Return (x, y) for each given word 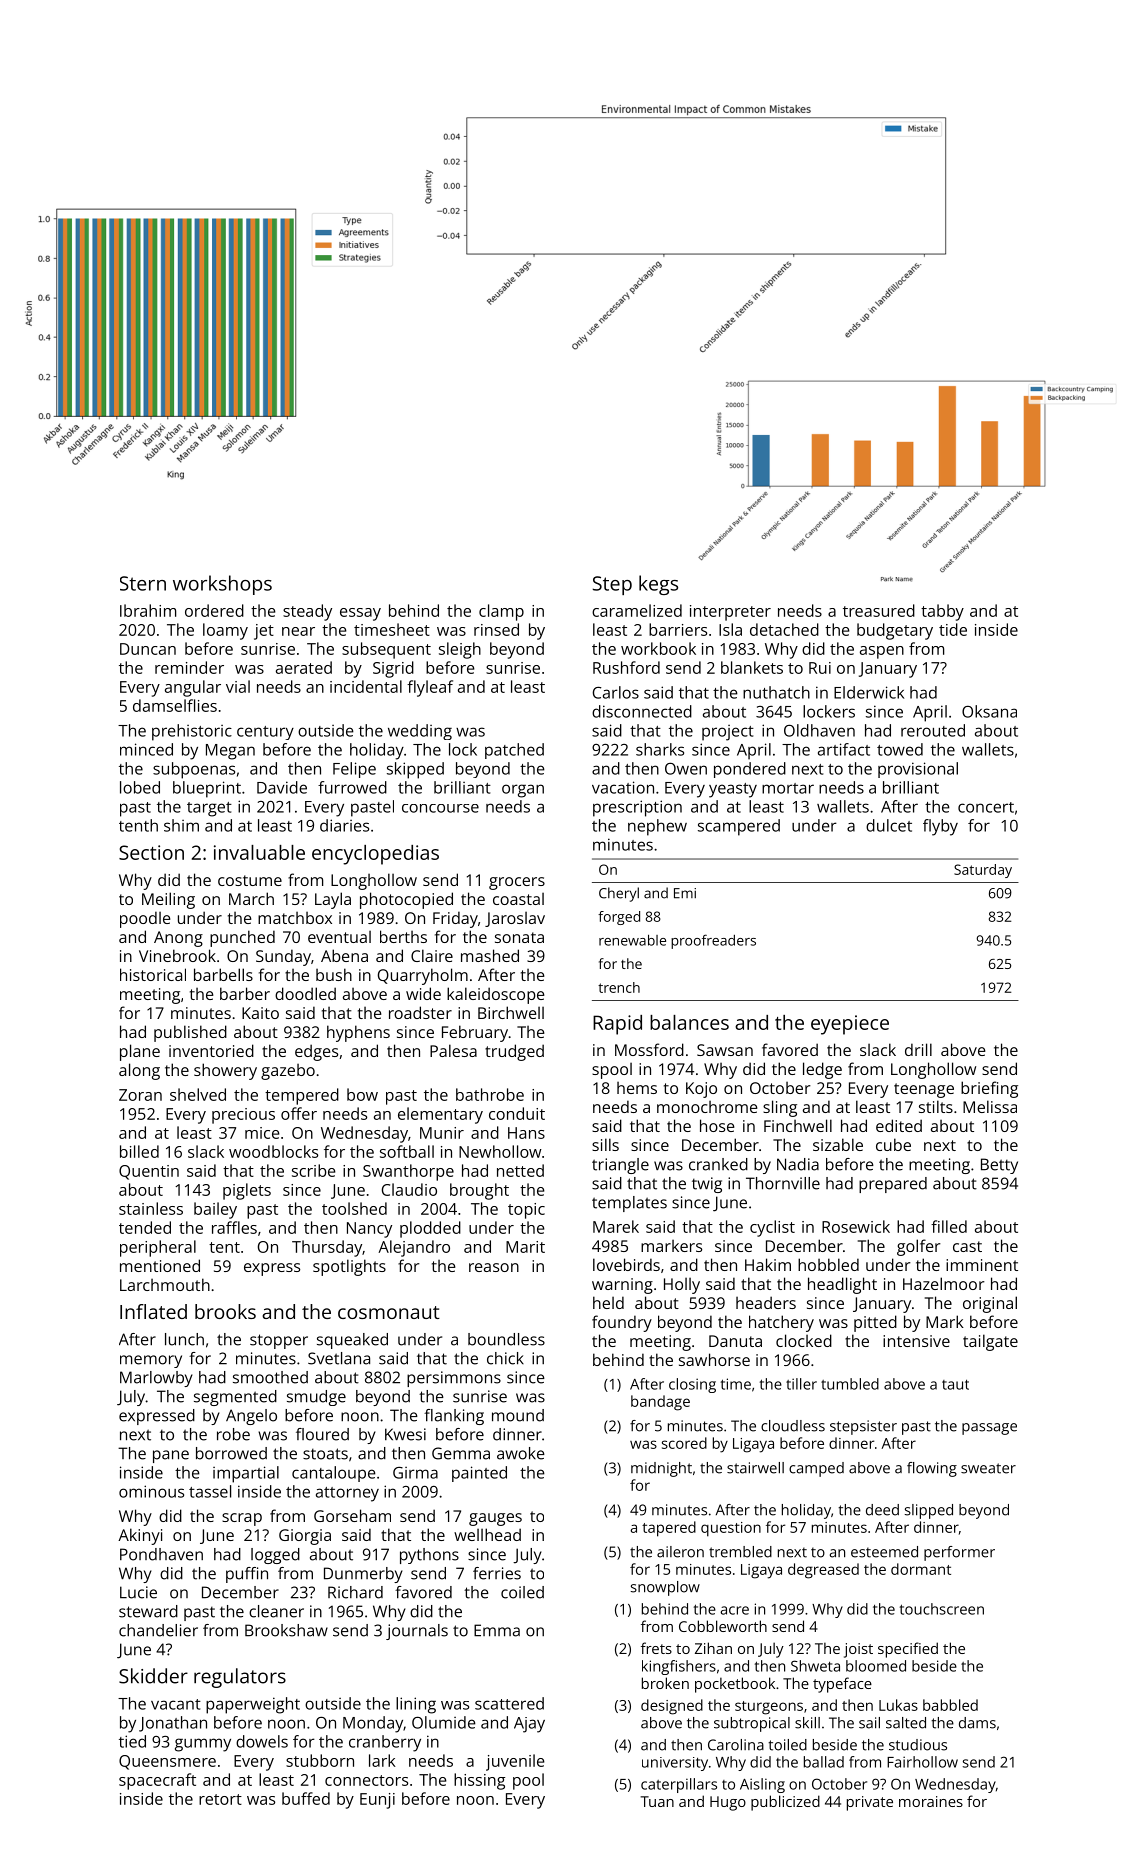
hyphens (358, 1033)
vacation (623, 787)
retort (220, 1799)
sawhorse (714, 1359)
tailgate (990, 1342)
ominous (151, 1491)
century (265, 733)
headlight (842, 1285)
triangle (620, 1166)
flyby (940, 827)
